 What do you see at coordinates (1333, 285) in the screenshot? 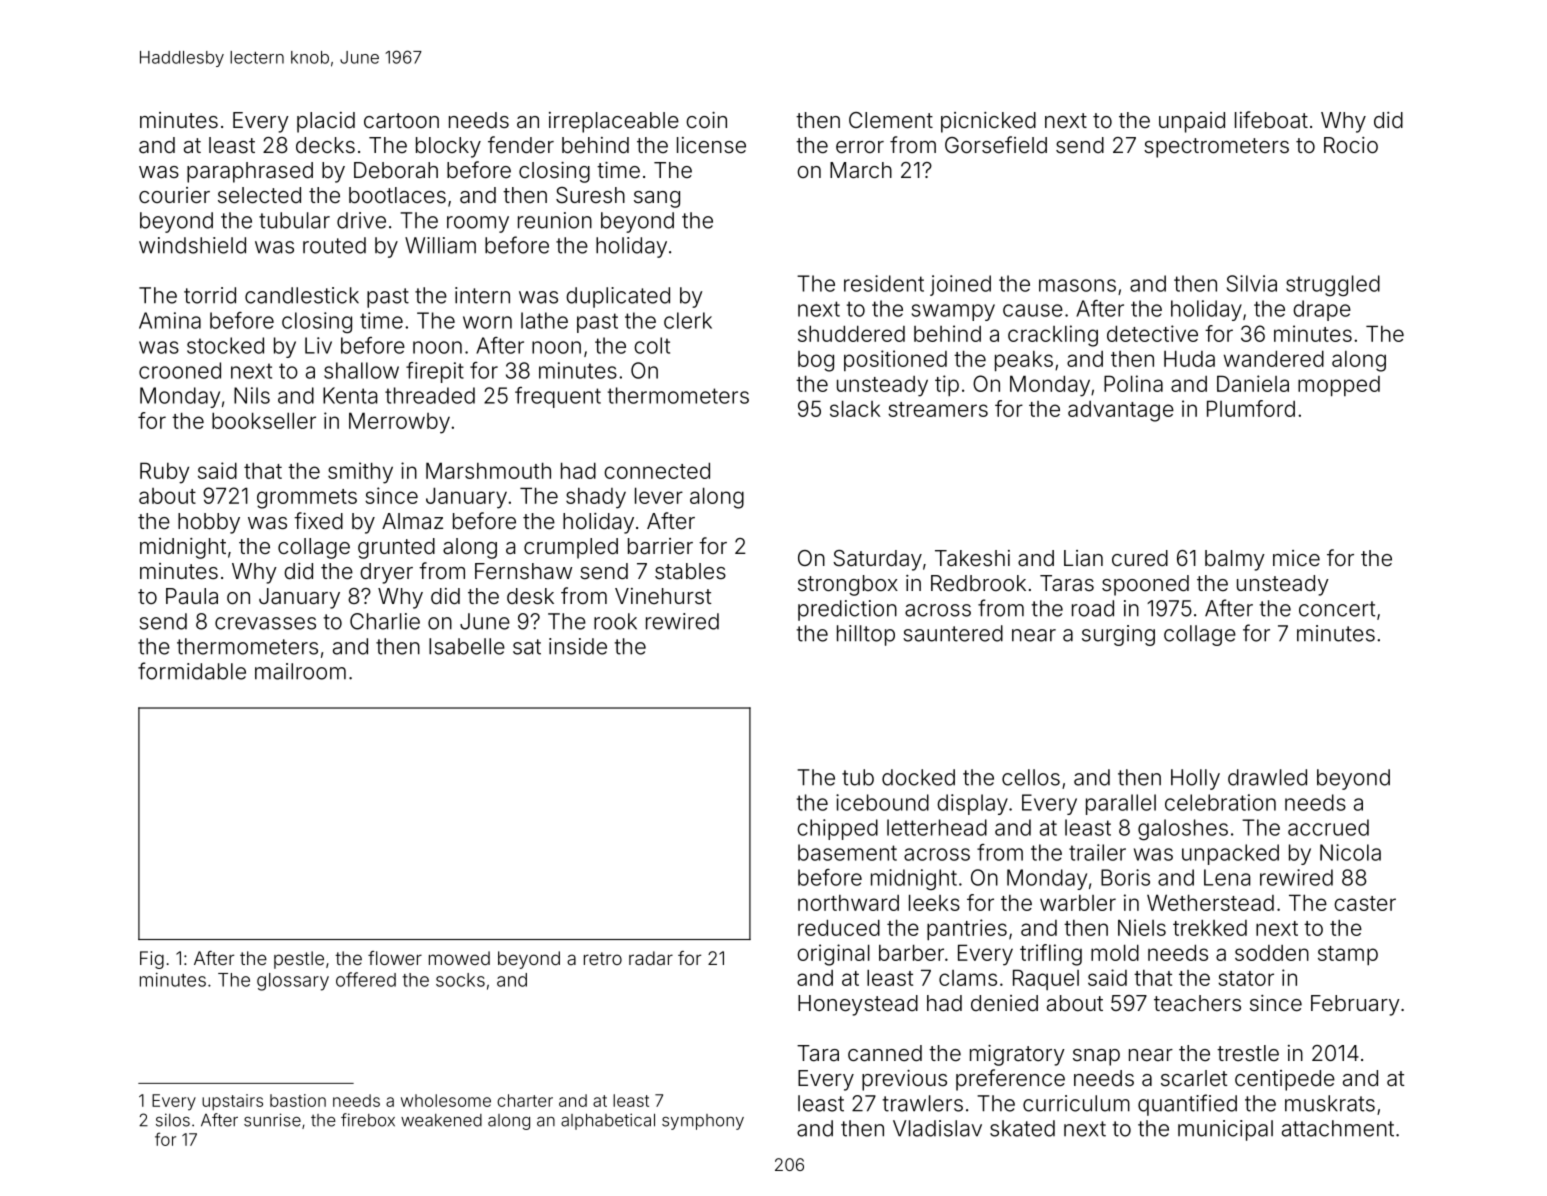
I see `struggled` at bounding box center [1333, 285].
